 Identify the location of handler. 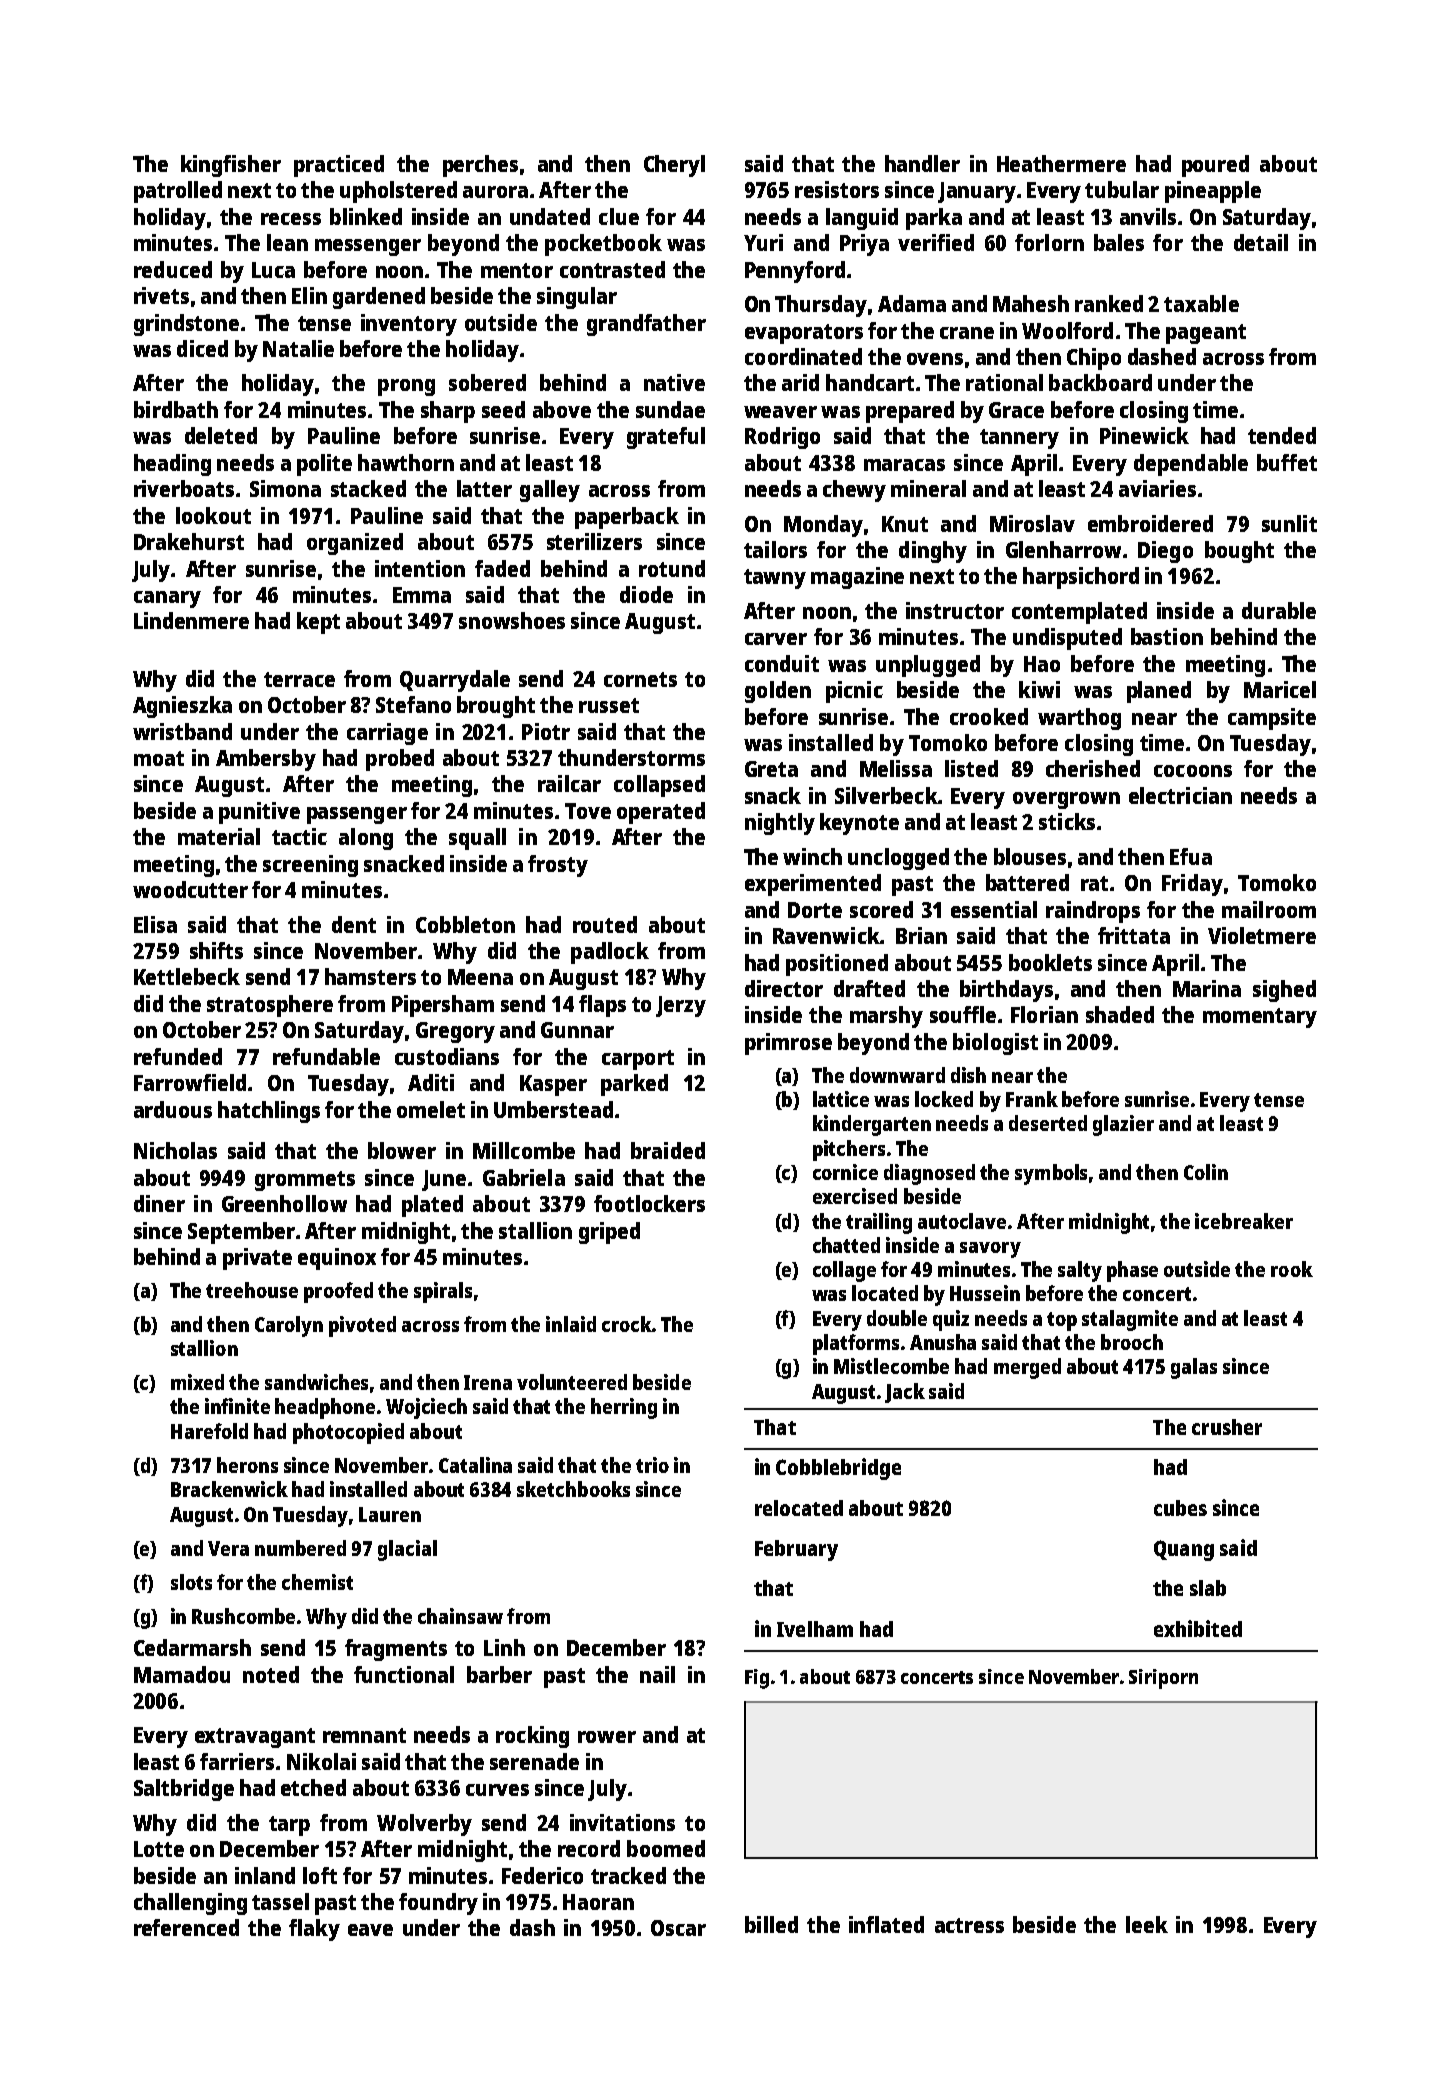
(922, 163).
